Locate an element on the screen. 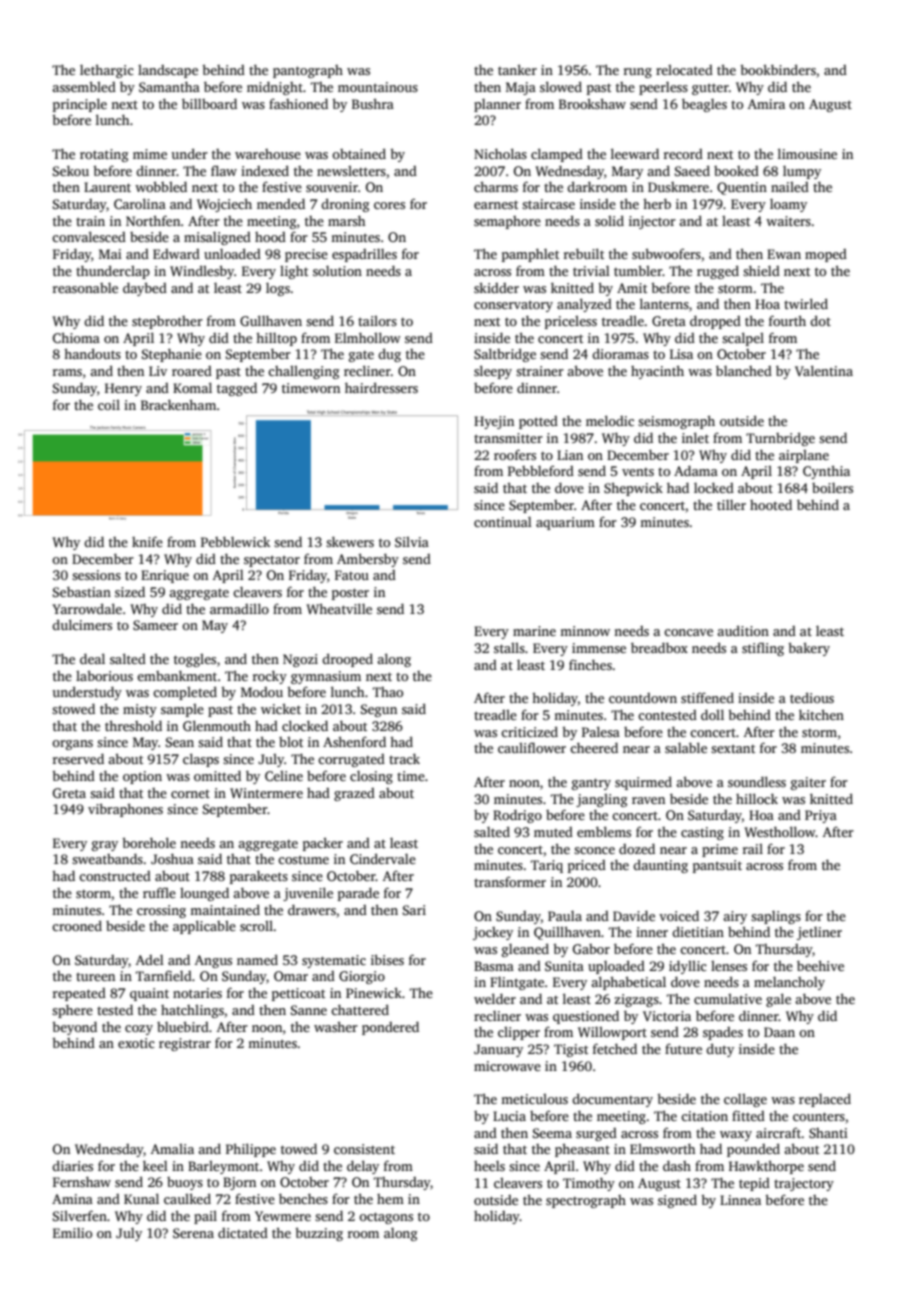  lethargic is located at coordinates (107, 71).
